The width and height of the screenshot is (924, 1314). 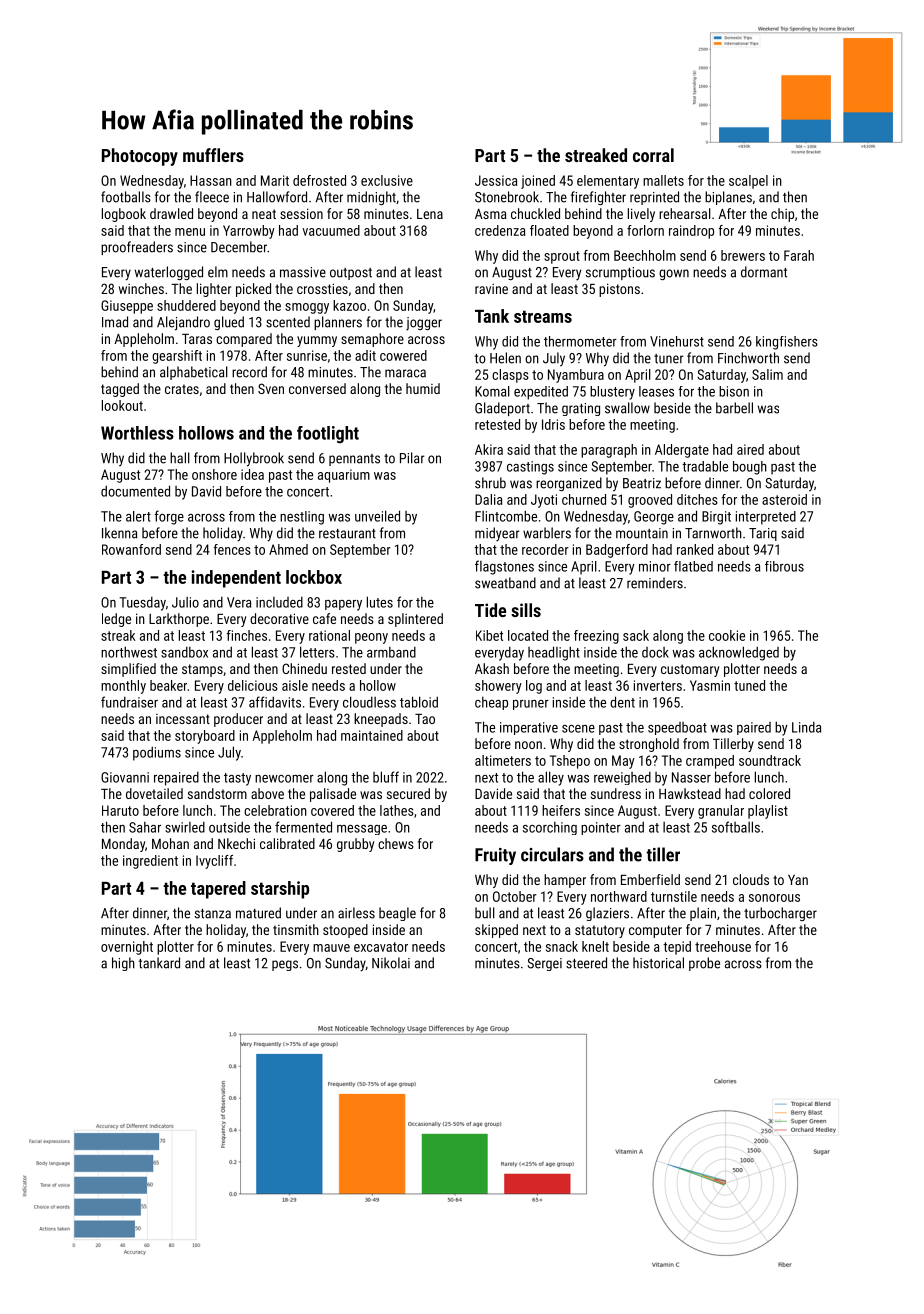 I want to click on firefighter, so click(x=598, y=198).
